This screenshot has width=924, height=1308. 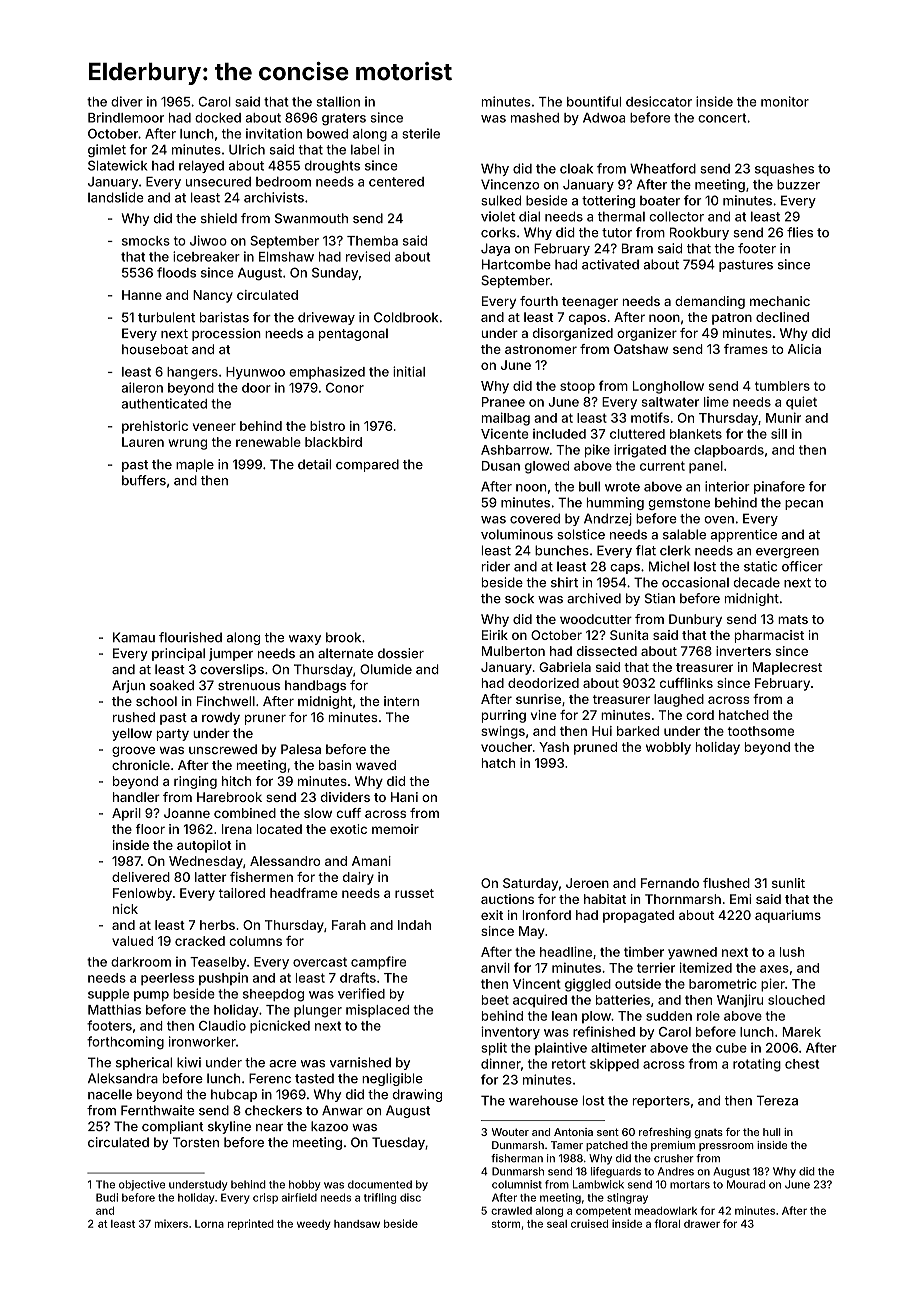 I want to click on crisp, so click(x=265, y=1198).
